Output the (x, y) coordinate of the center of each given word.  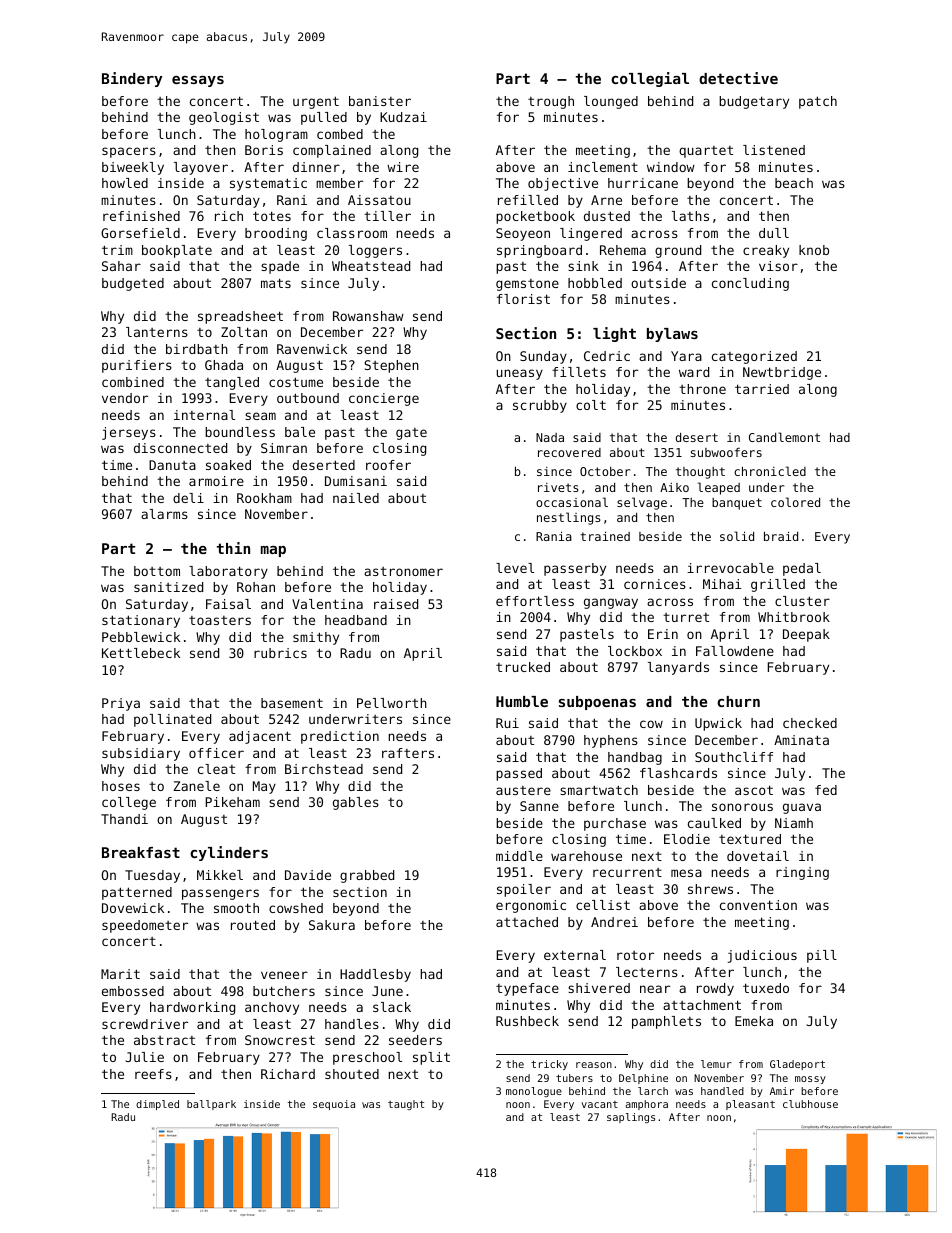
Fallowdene (735, 651)
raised (396, 604)
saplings (631, 1118)
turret (686, 617)
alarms (164, 514)
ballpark (211, 1105)
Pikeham (233, 802)
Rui (507, 723)
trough (551, 102)
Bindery (132, 79)
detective (738, 78)
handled (722, 1091)
